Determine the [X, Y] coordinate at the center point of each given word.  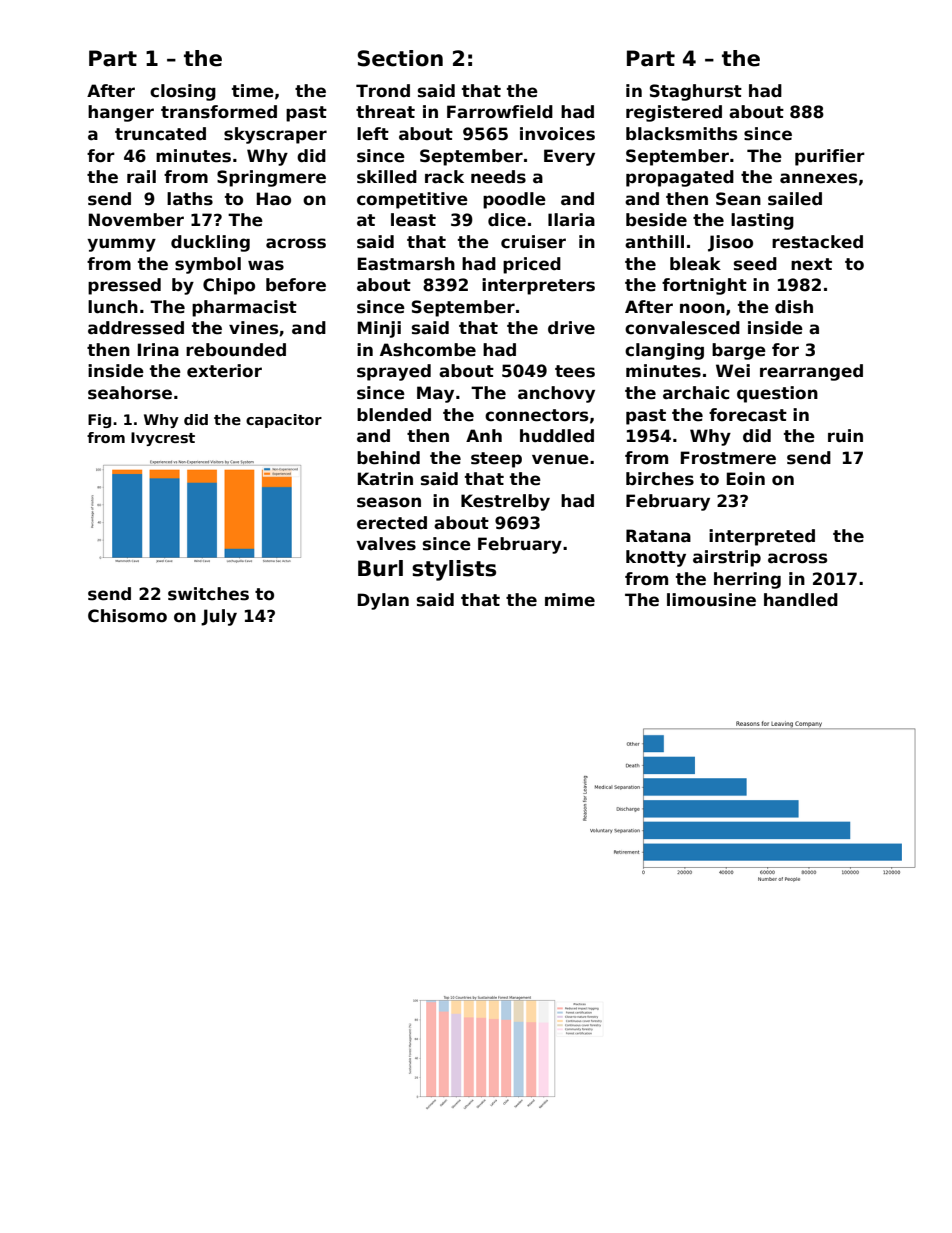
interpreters [538, 286]
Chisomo [127, 616]
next [811, 264]
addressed [136, 328]
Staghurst [696, 92]
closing [183, 92]
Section [400, 58]
